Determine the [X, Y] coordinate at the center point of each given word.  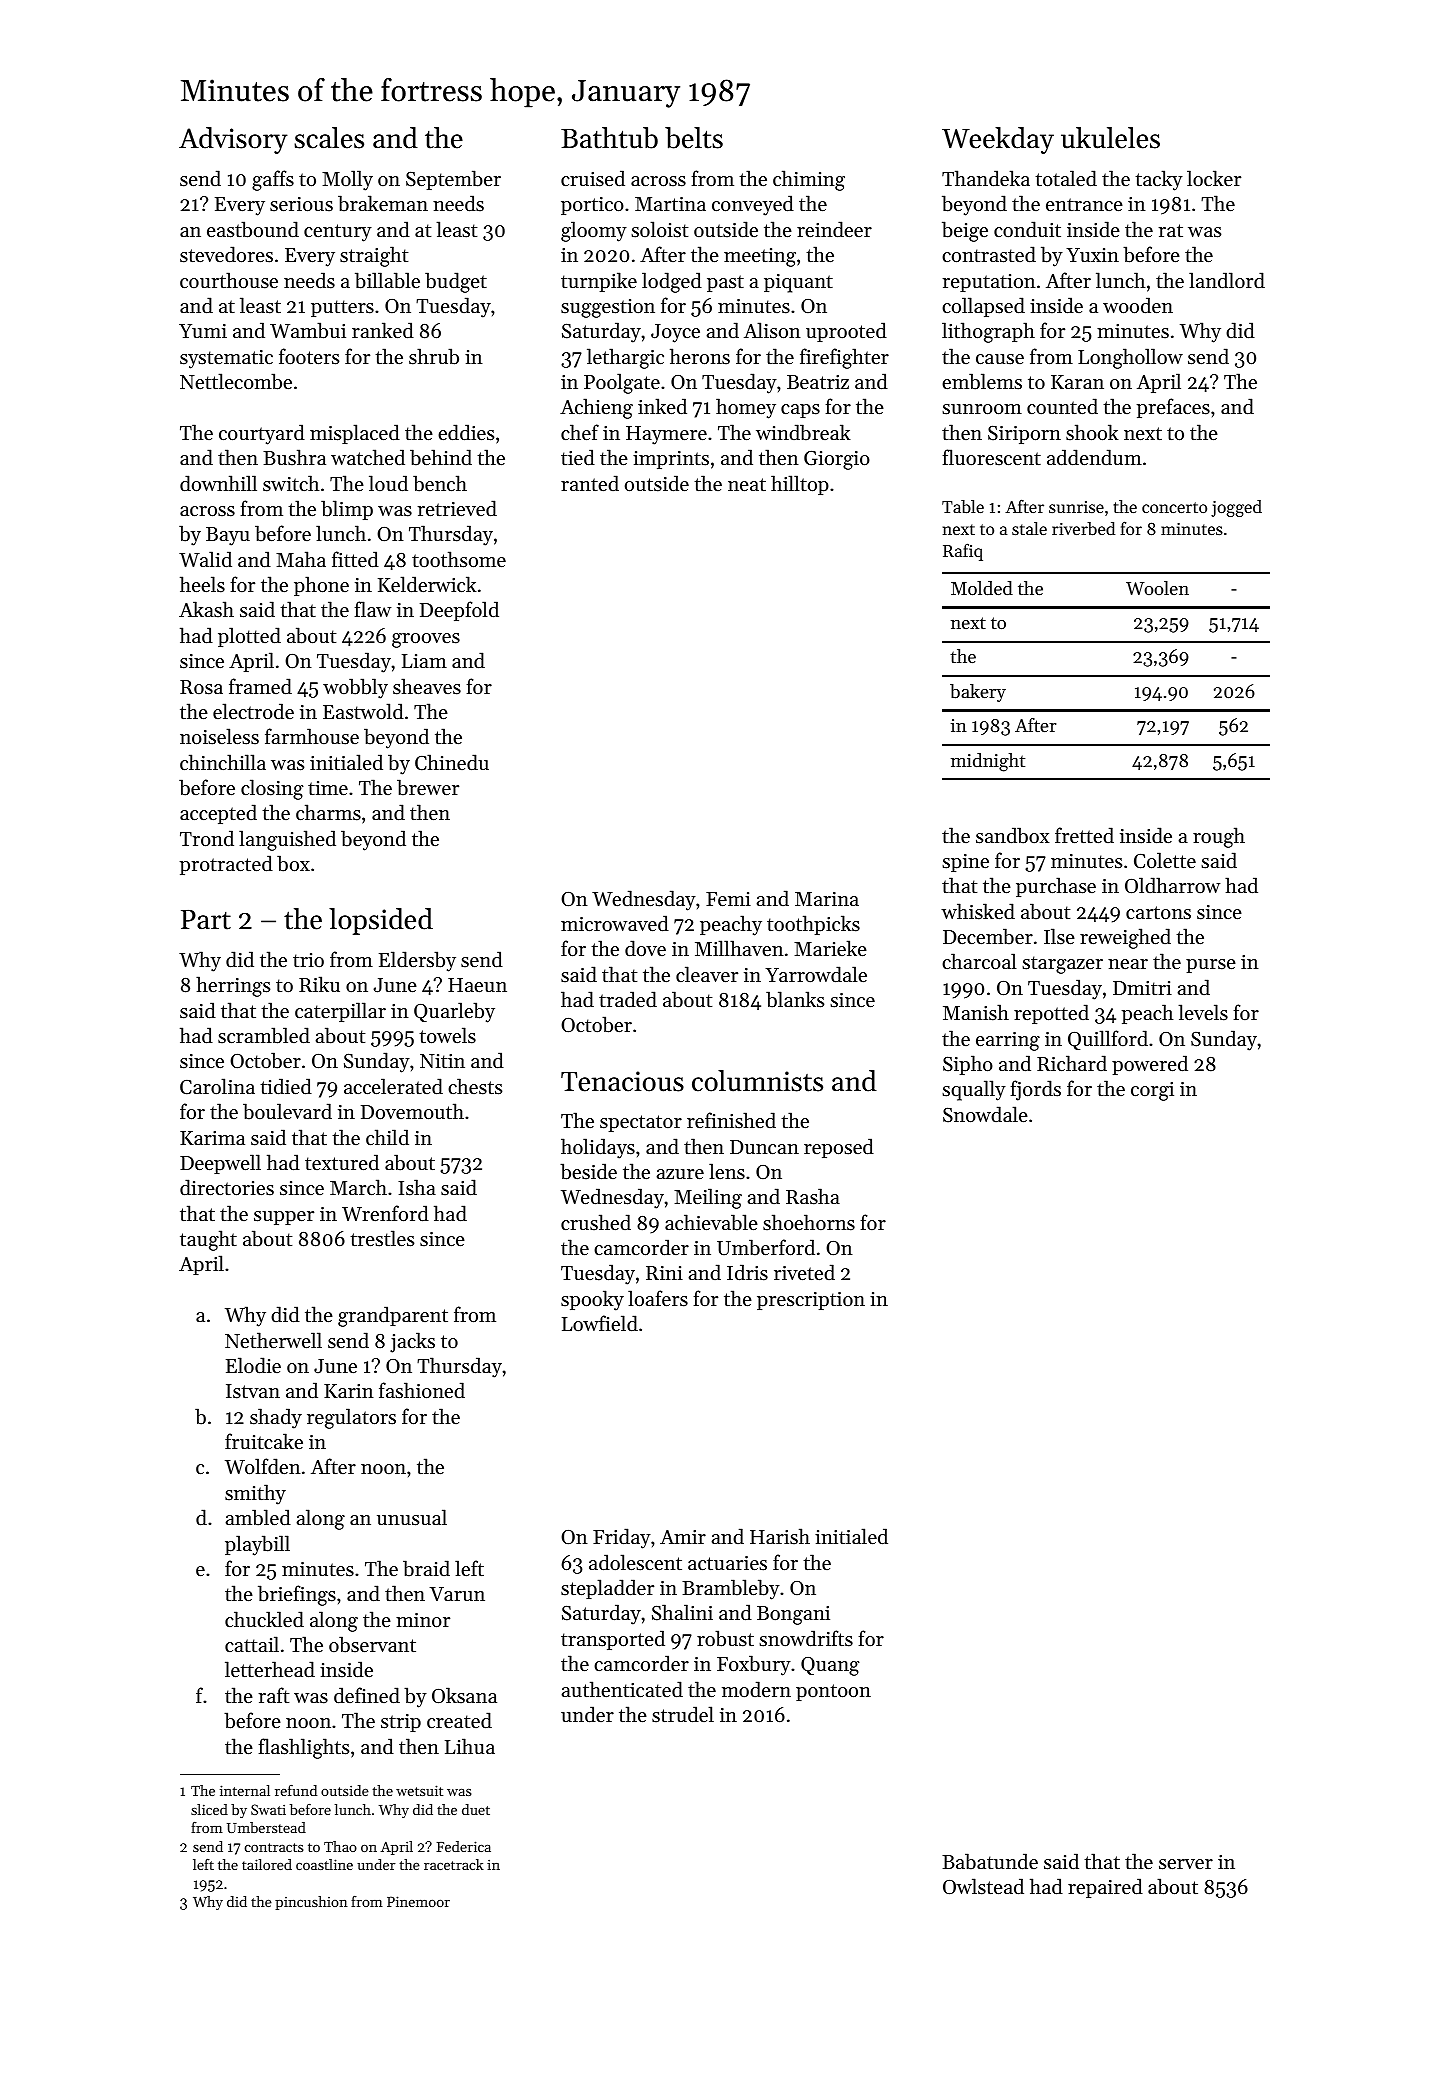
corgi [1152, 1091]
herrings [233, 986]
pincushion [311, 1903]
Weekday [998, 140]
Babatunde [990, 1861]
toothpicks [813, 925]
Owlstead [983, 1886]
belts [694, 138]
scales [329, 138]
